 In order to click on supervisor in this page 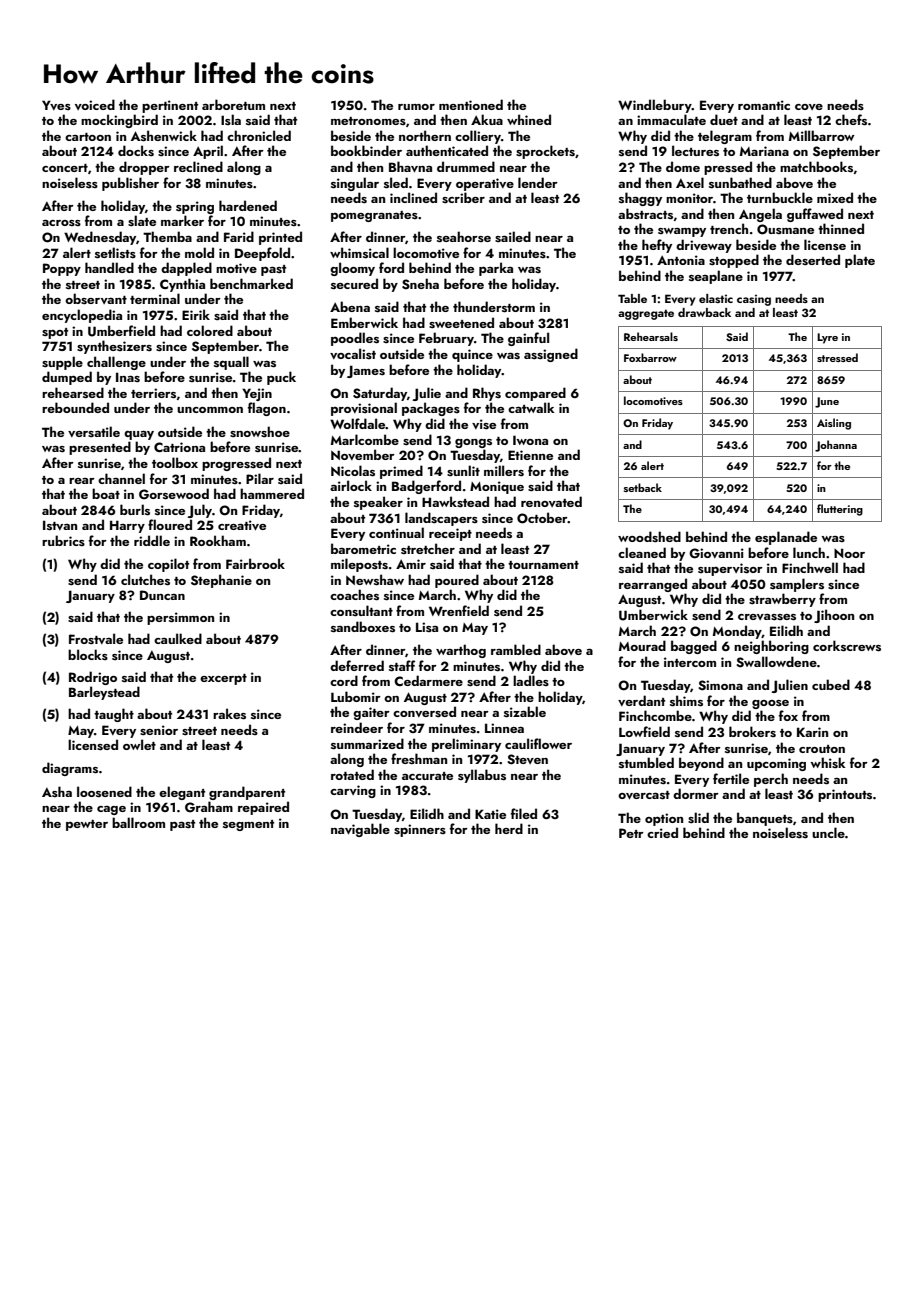, I will do `click(730, 569)`.
